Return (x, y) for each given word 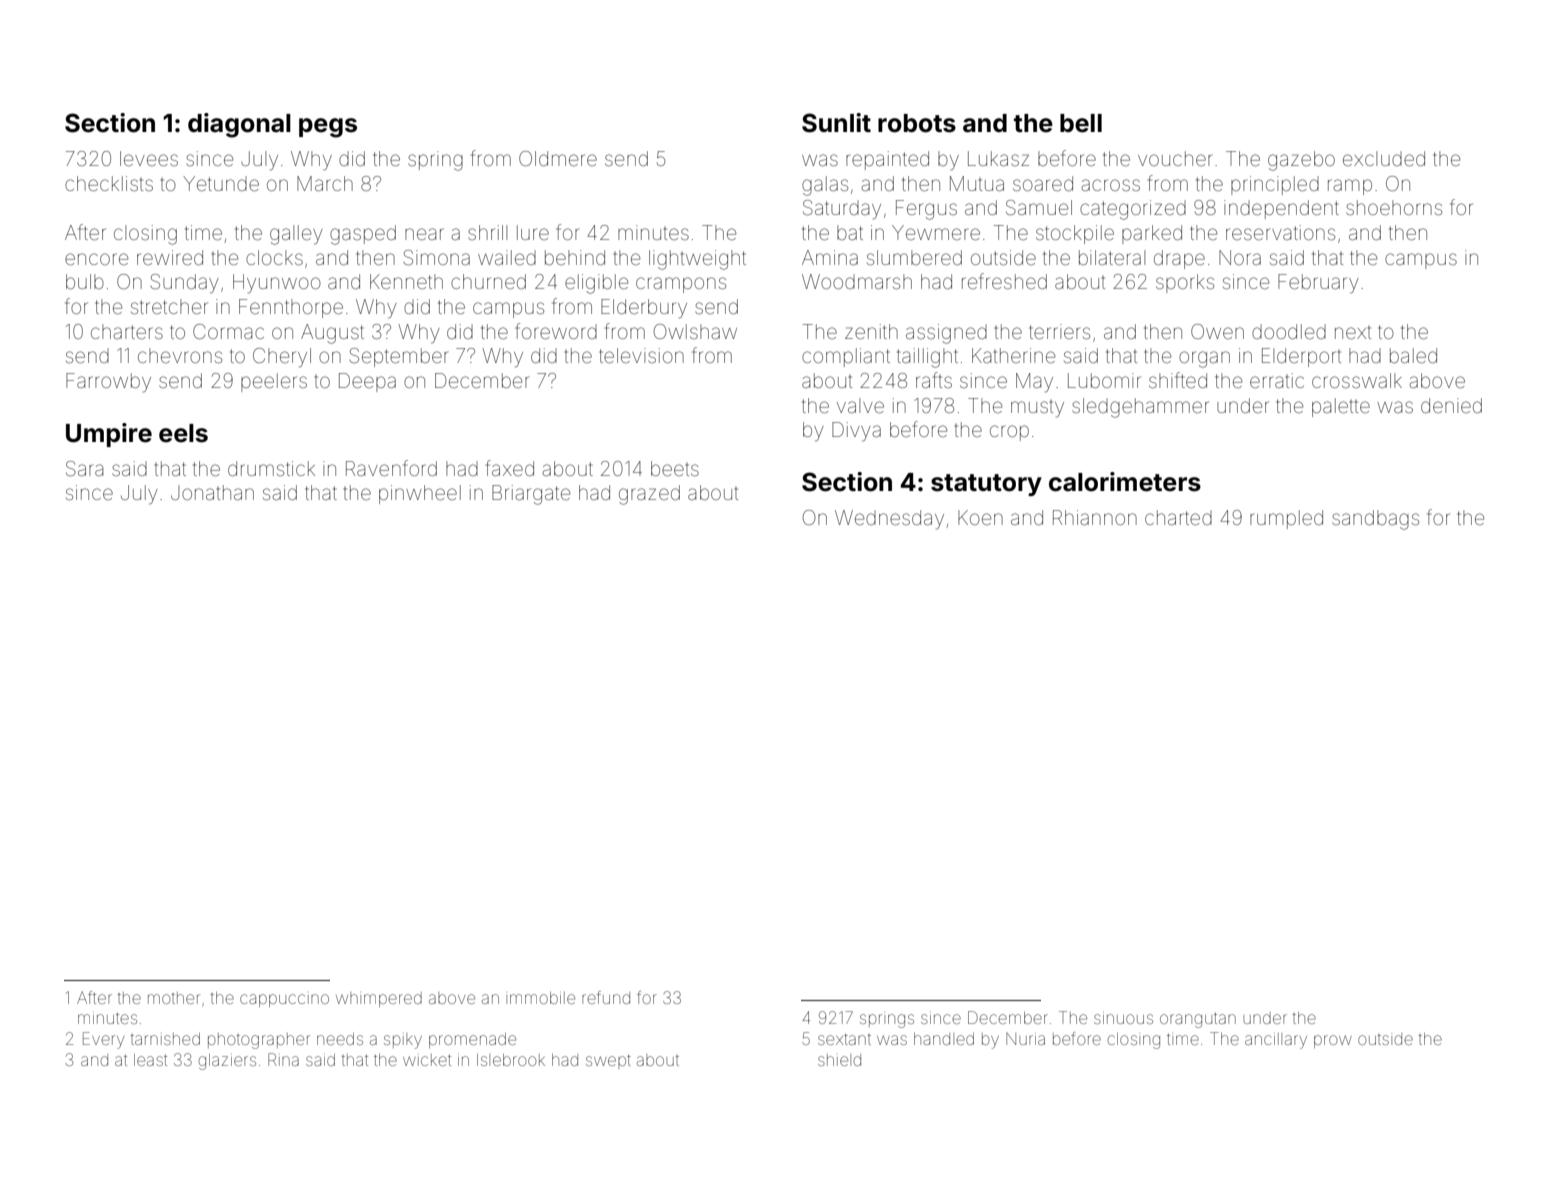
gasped (363, 235)
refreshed (1004, 281)
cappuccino (284, 1000)
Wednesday (889, 520)
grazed (649, 495)
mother (174, 998)
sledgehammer (1140, 408)
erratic (1277, 380)
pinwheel (420, 494)
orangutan (1198, 1020)
